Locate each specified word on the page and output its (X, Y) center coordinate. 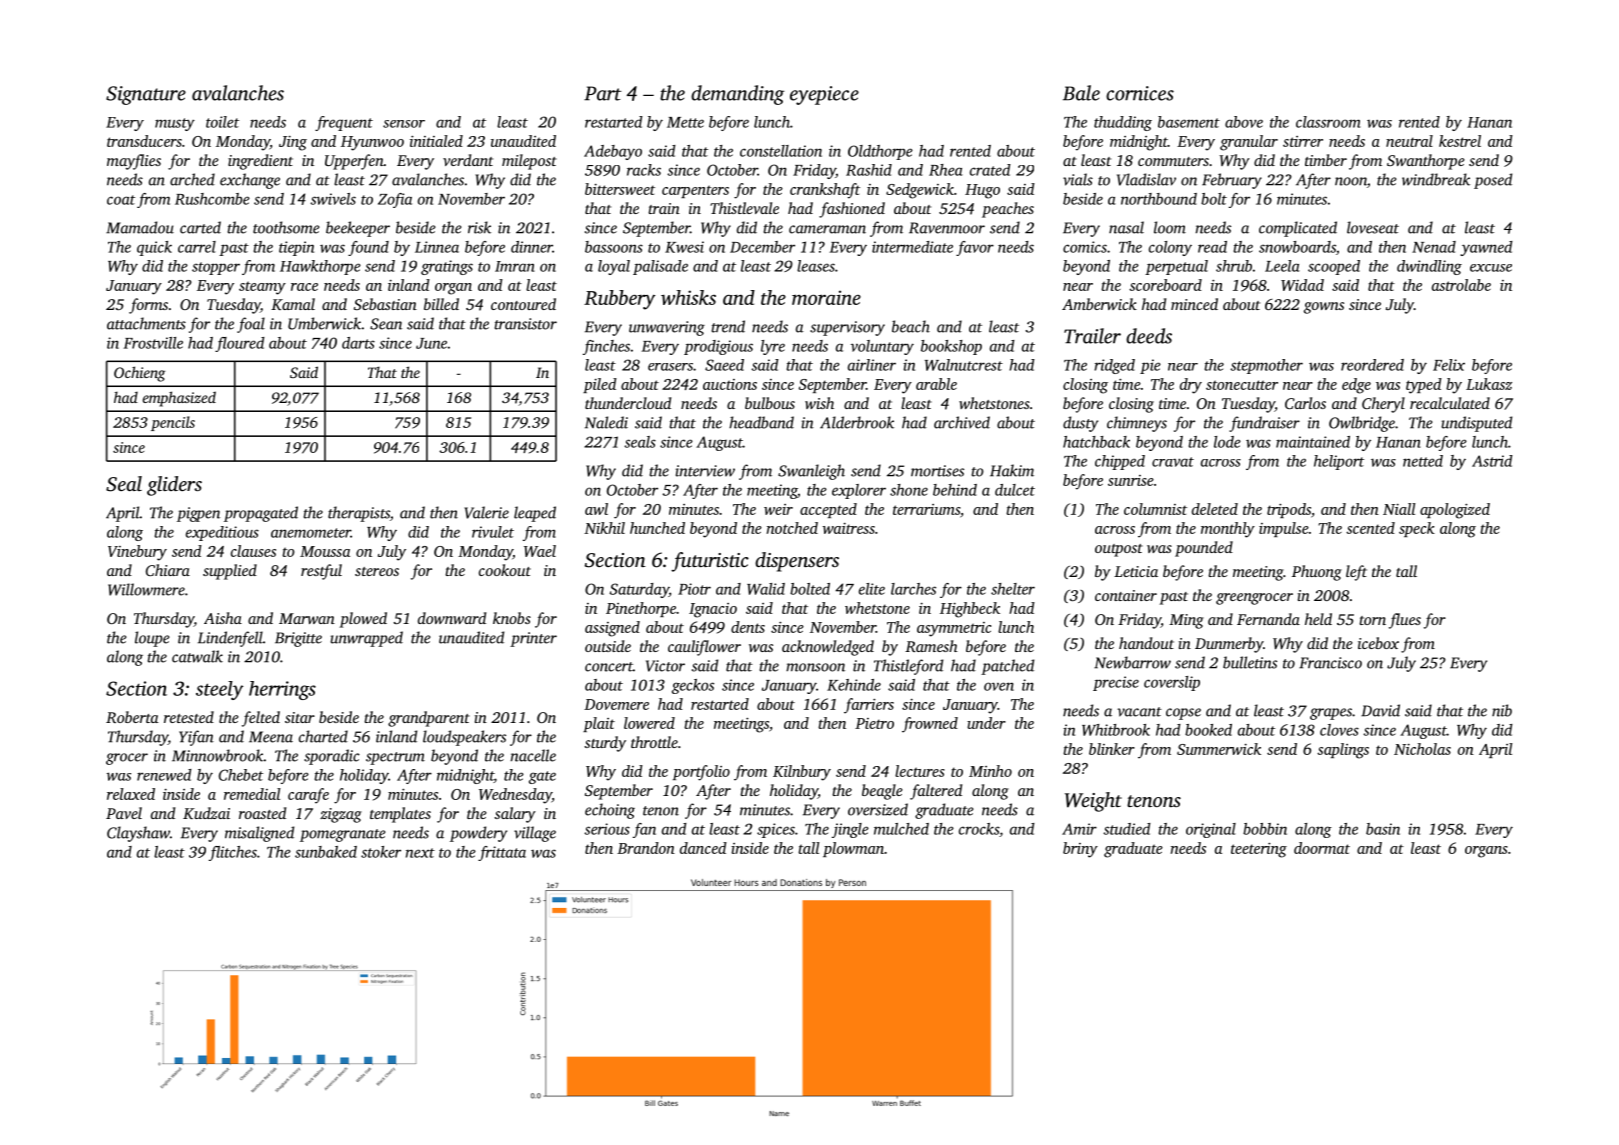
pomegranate (342, 835)
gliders (174, 486)
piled (600, 385)
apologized (1455, 511)
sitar (300, 717)
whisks (688, 297)
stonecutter (1242, 385)
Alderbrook (857, 422)
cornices (1140, 93)
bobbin (1265, 829)
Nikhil (604, 528)
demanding (737, 95)
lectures (920, 771)
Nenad (1434, 247)
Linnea (437, 247)
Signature (146, 95)
